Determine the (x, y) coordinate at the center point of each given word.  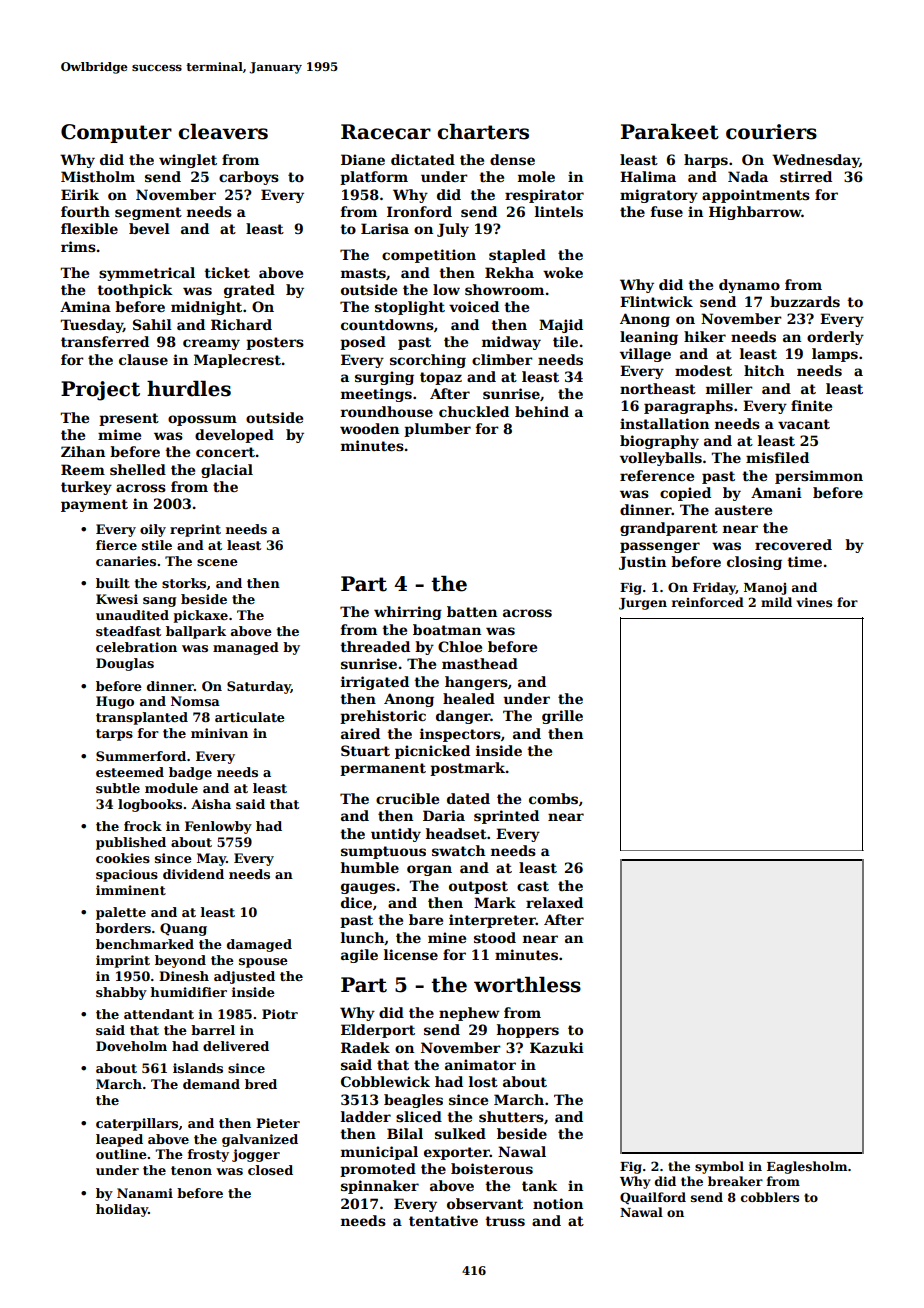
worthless (527, 985)
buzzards (805, 301)
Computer (116, 133)
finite (811, 405)
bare (426, 919)
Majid (561, 326)
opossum (202, 420)
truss (505, 1221)
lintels (559, 211)
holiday (122, 1210)
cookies (123, 858)
